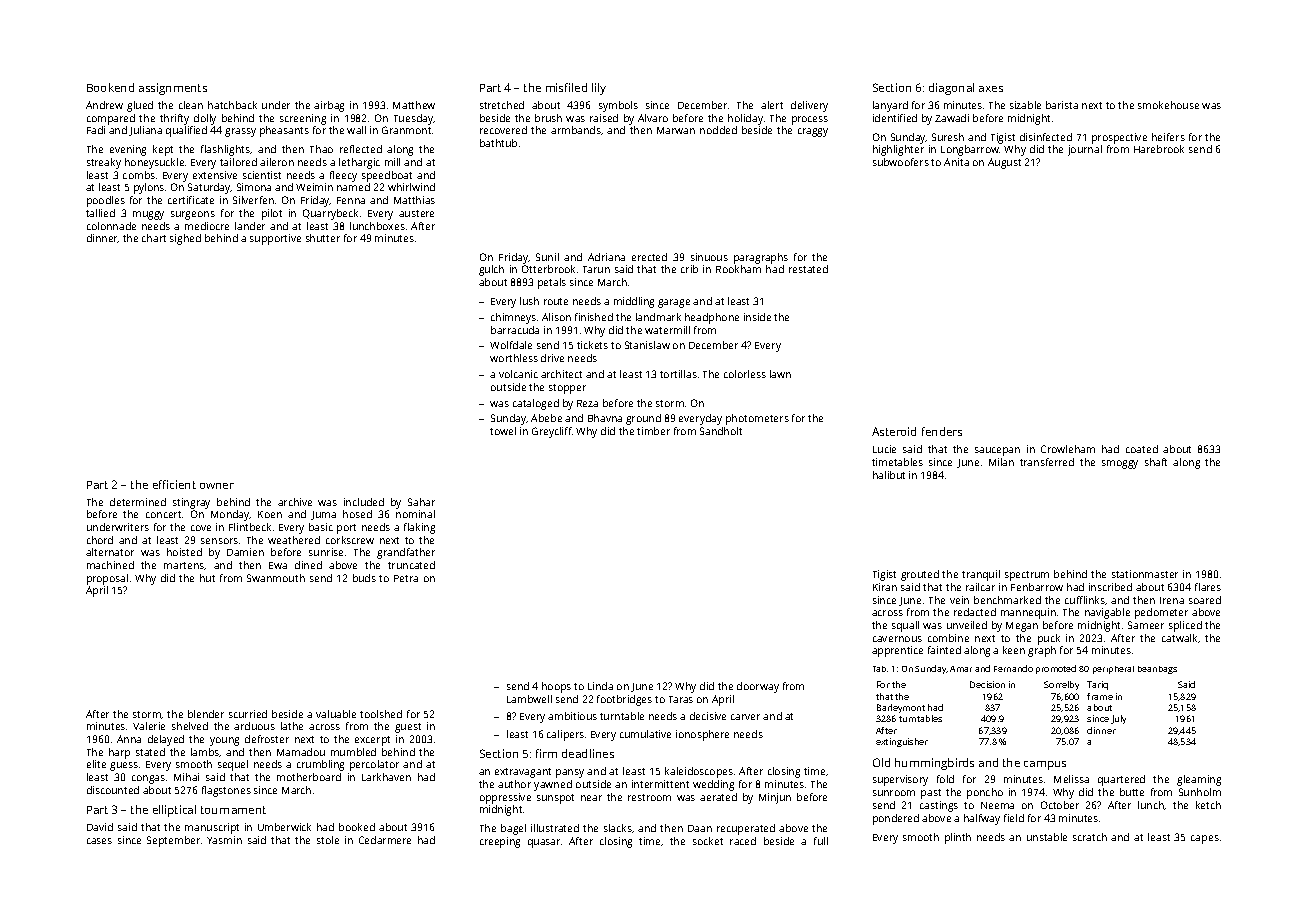 This screenshot has height=924, width=1308. What do you see at coordinates (1113, 670) in the screenshot?
I see `peripheral` at bounding box center [1113, 670].
